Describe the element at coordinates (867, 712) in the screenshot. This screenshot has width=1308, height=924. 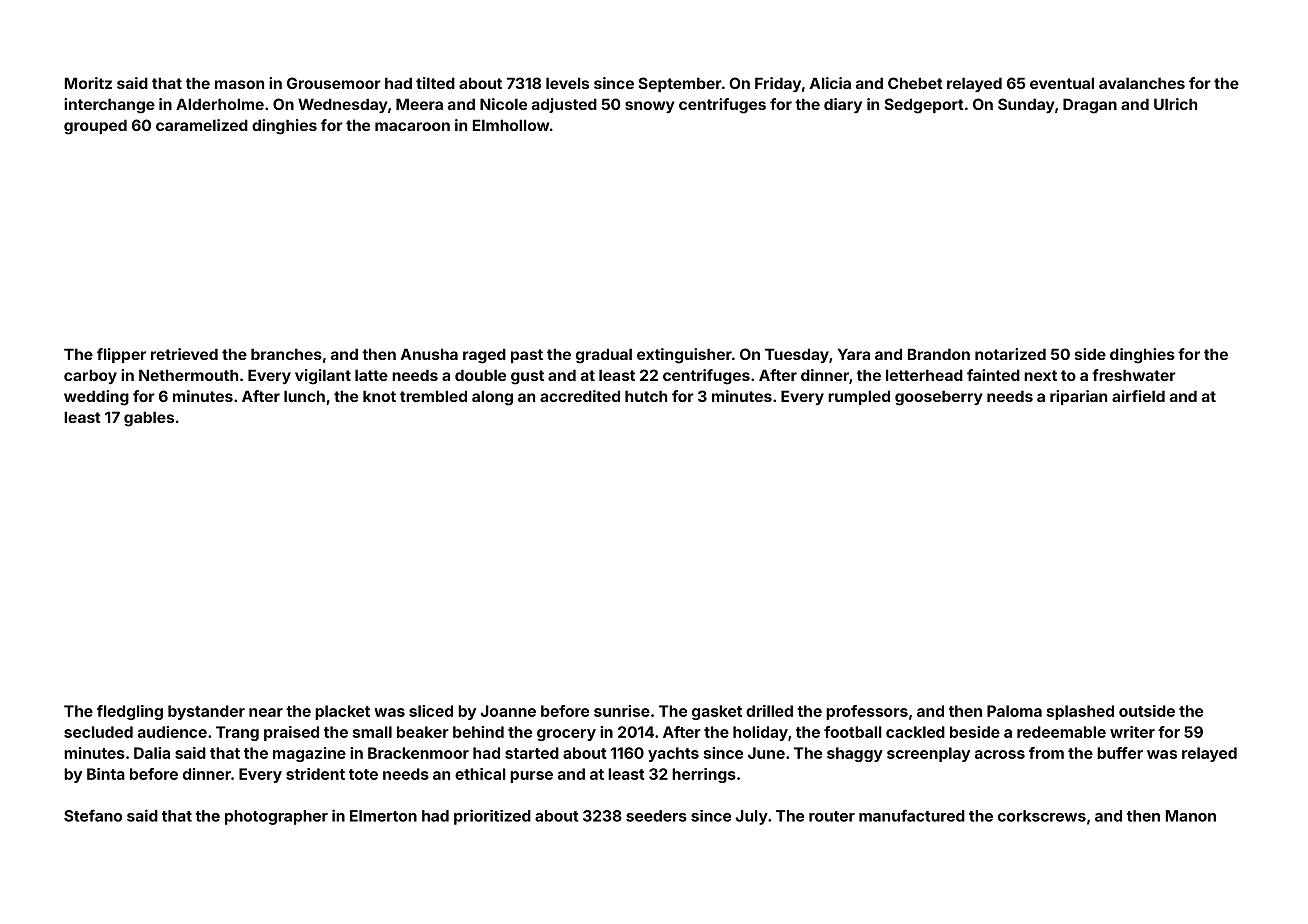
I see `professors` at that location.
